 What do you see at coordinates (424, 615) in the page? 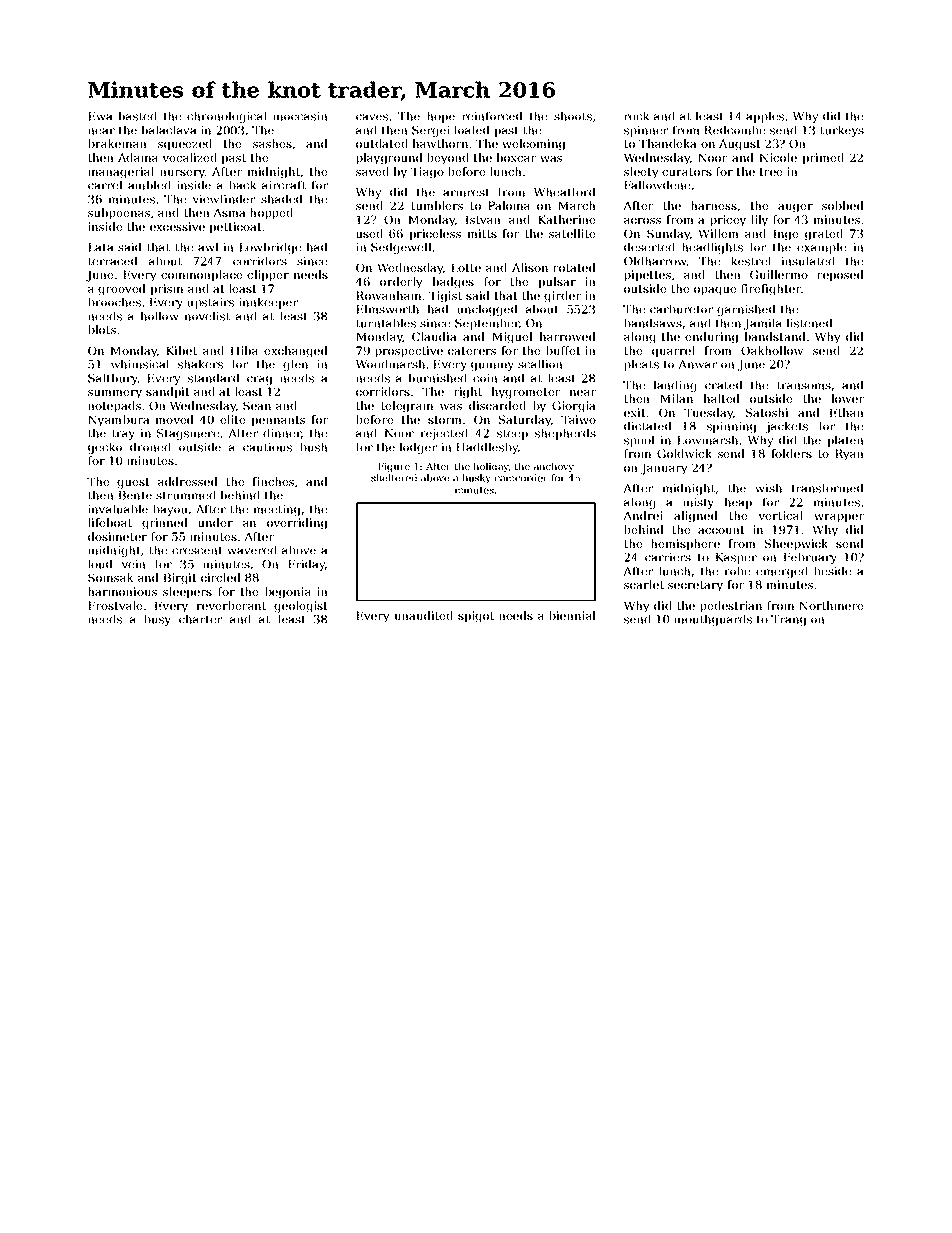
I see `unaudited` at bounding box center [424, 615].
